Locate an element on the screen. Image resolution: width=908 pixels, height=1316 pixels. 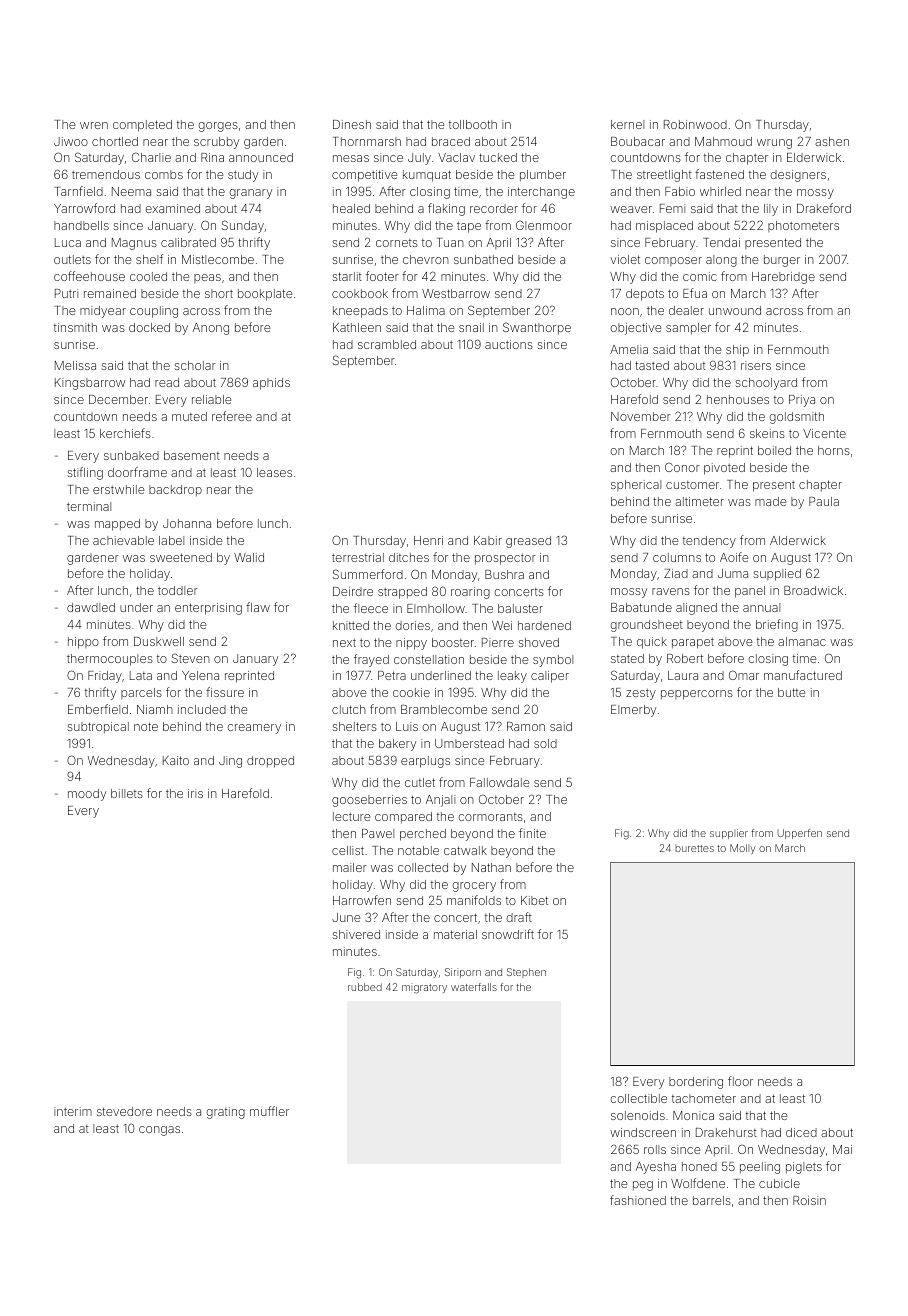
Roisin is located at coordinates (809, 1200).
